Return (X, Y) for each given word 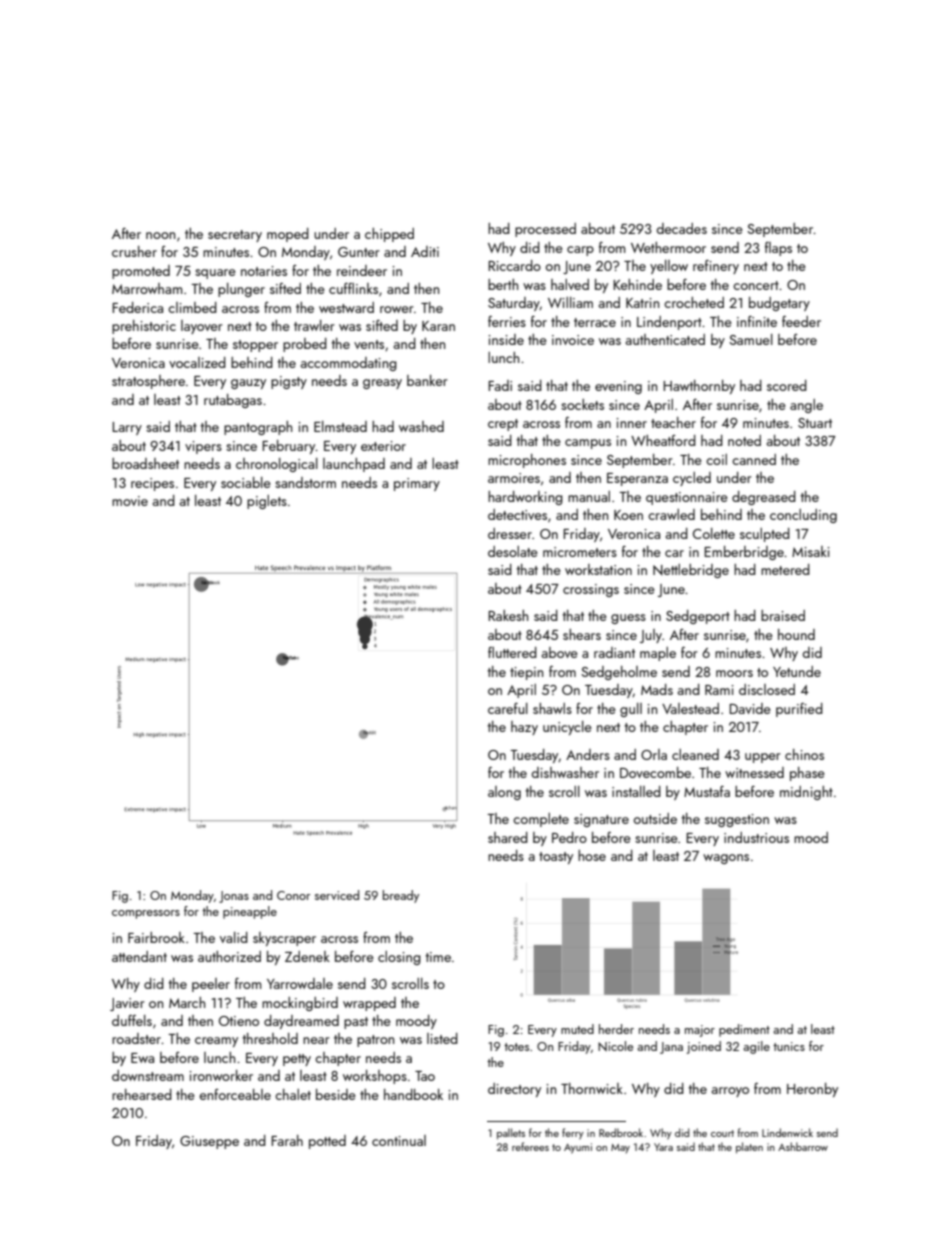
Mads (657, 689)
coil (716, 459)
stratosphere (148, 382)
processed (545, 230)
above (560, 652)
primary (417, 484)
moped (288, 235)
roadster (136, 1038)
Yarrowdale (300, 983)
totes (516, 1047)
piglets (267, 502)
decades (682, 228)
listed (442, 1038)
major (700, 1031)
